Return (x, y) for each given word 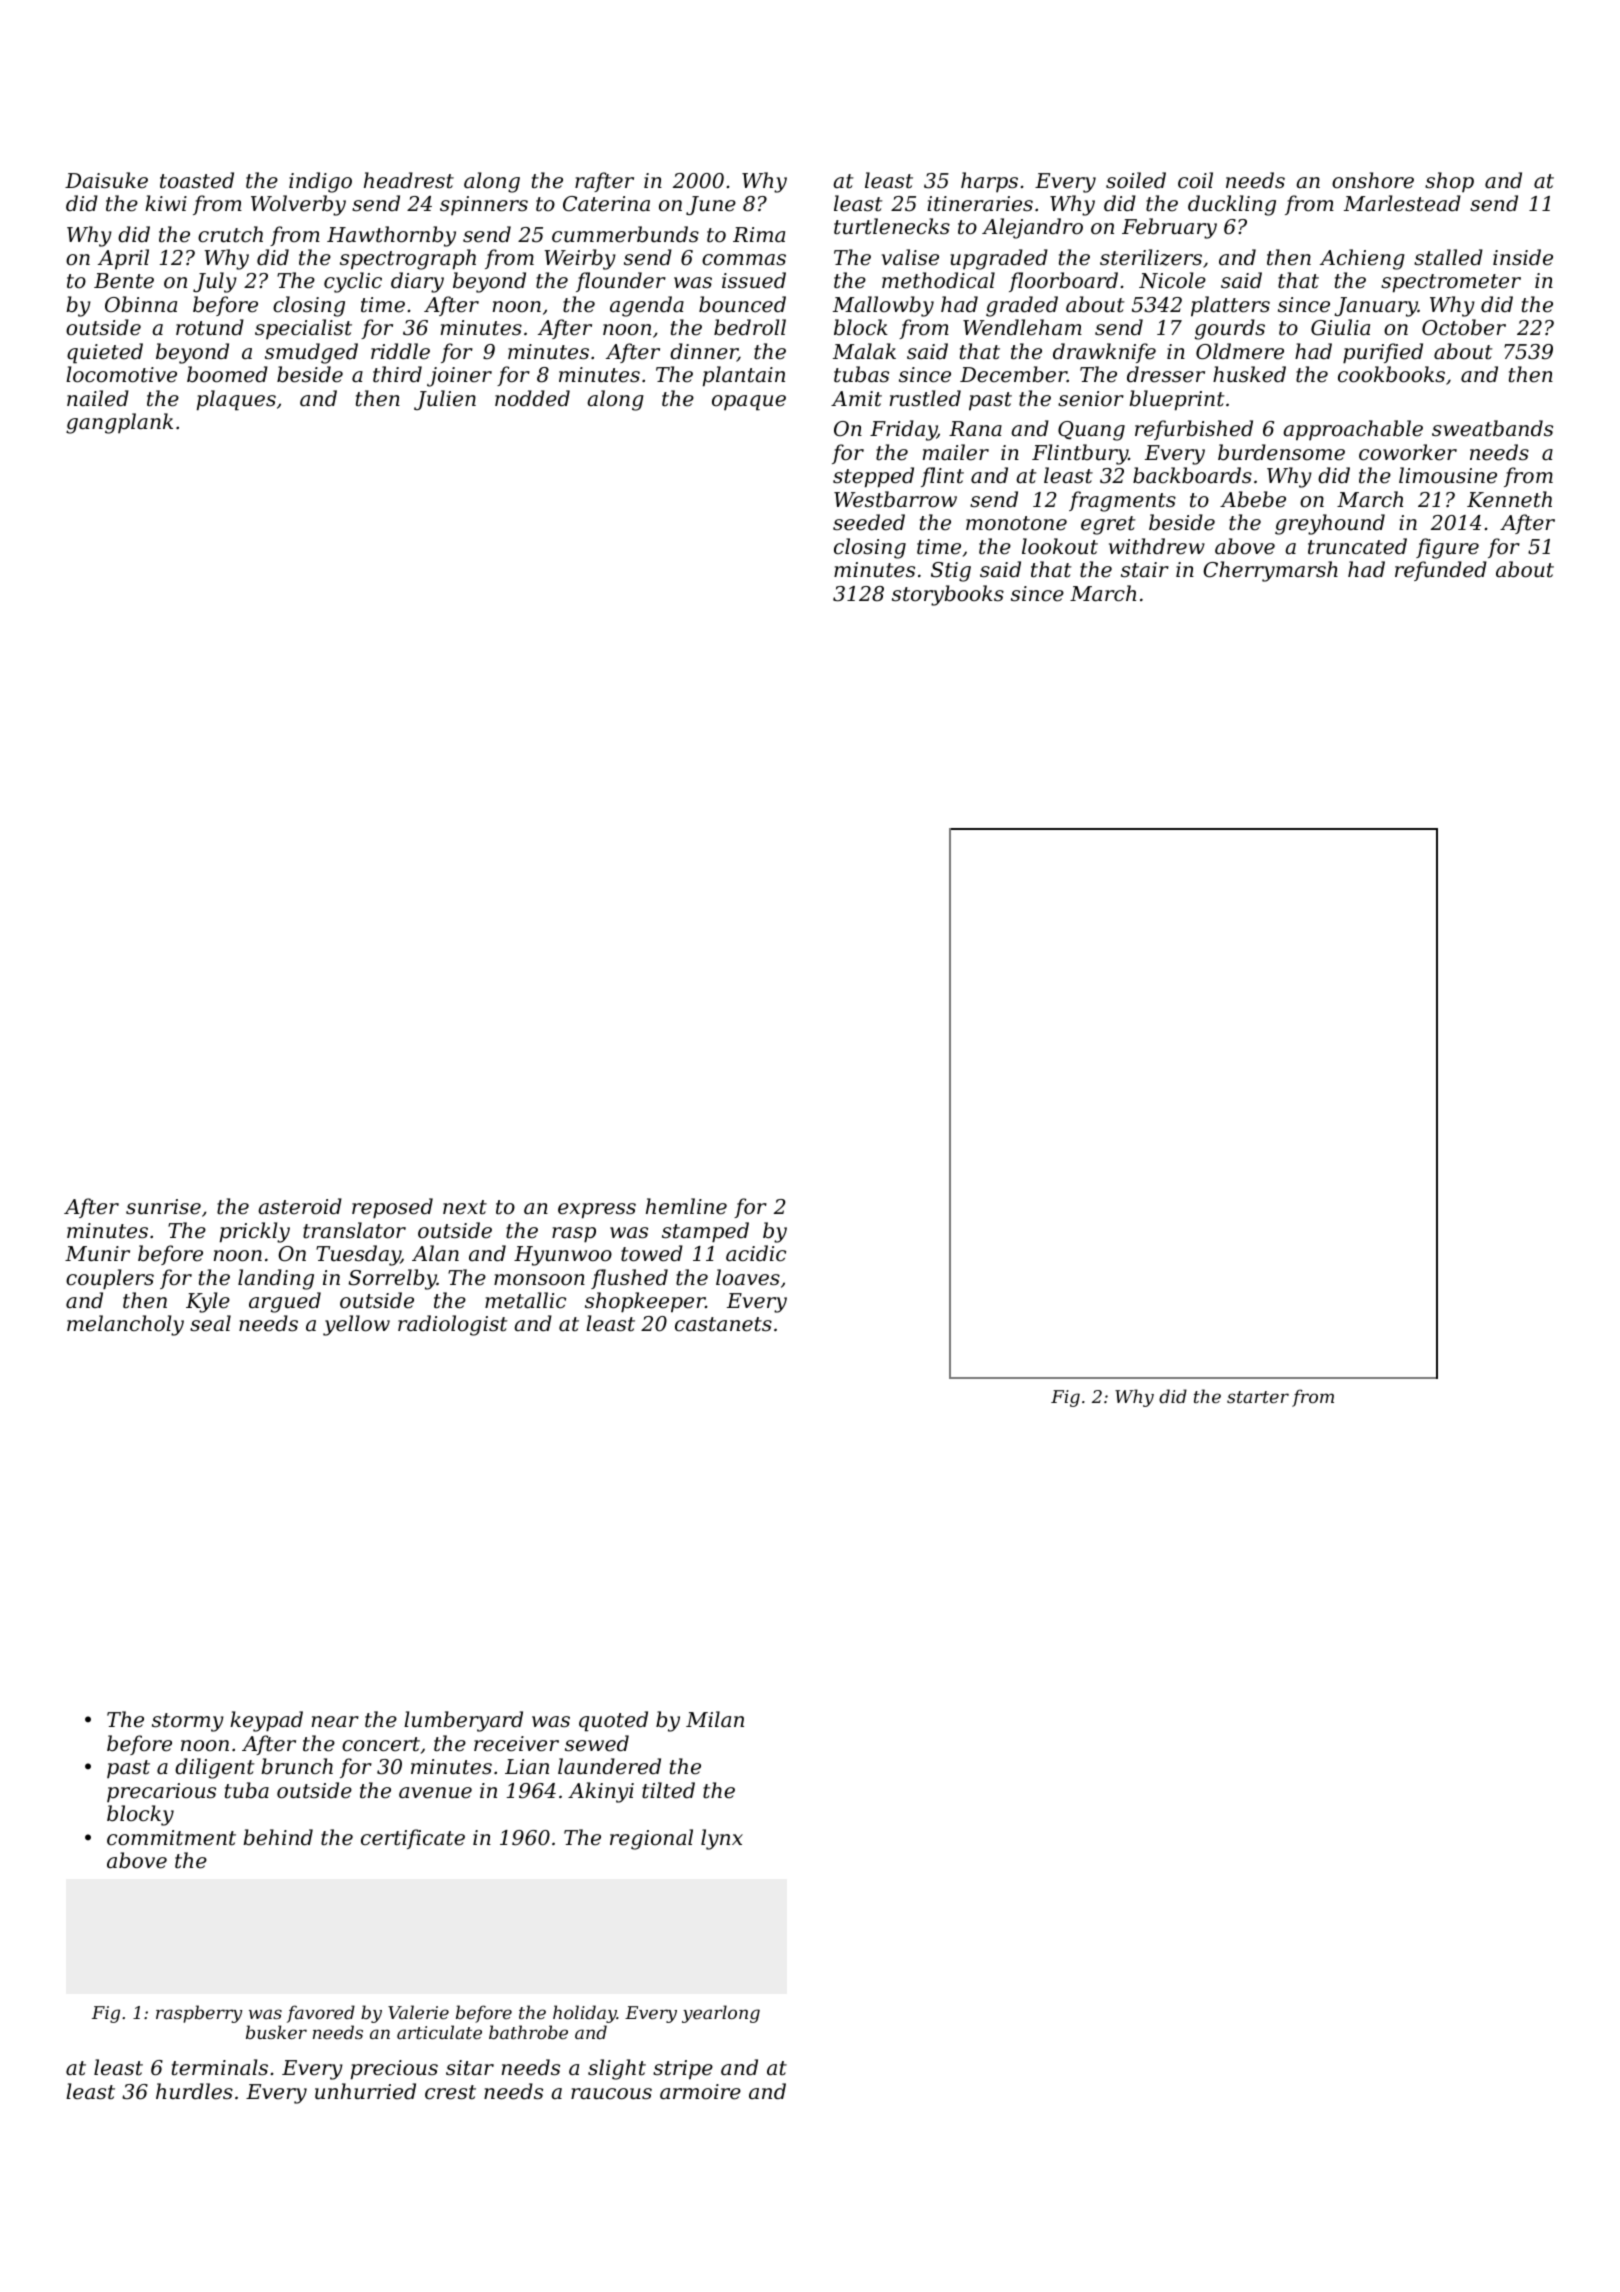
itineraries (980, 204)
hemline (686, 1206)
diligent (215, 1768)
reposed (392, 1208)
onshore (1373, 180)
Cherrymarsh (1270, 571)
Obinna (141, 304)
